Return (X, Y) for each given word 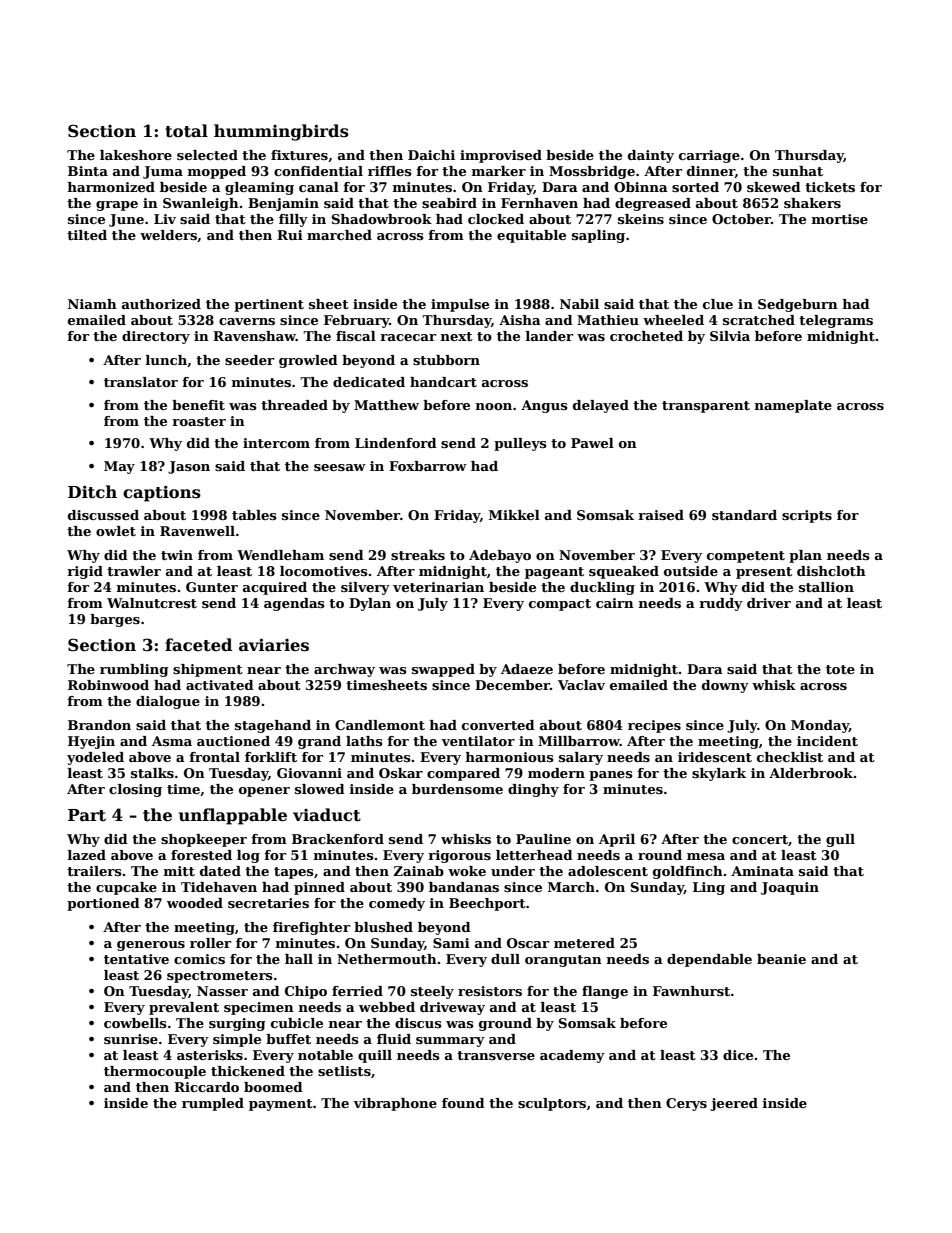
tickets (830, 187)
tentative (136, 959)
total (186, 131)
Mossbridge (592, 172)
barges (115, 620)
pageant (554, 573)
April (617, 840)
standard (744, 515)
